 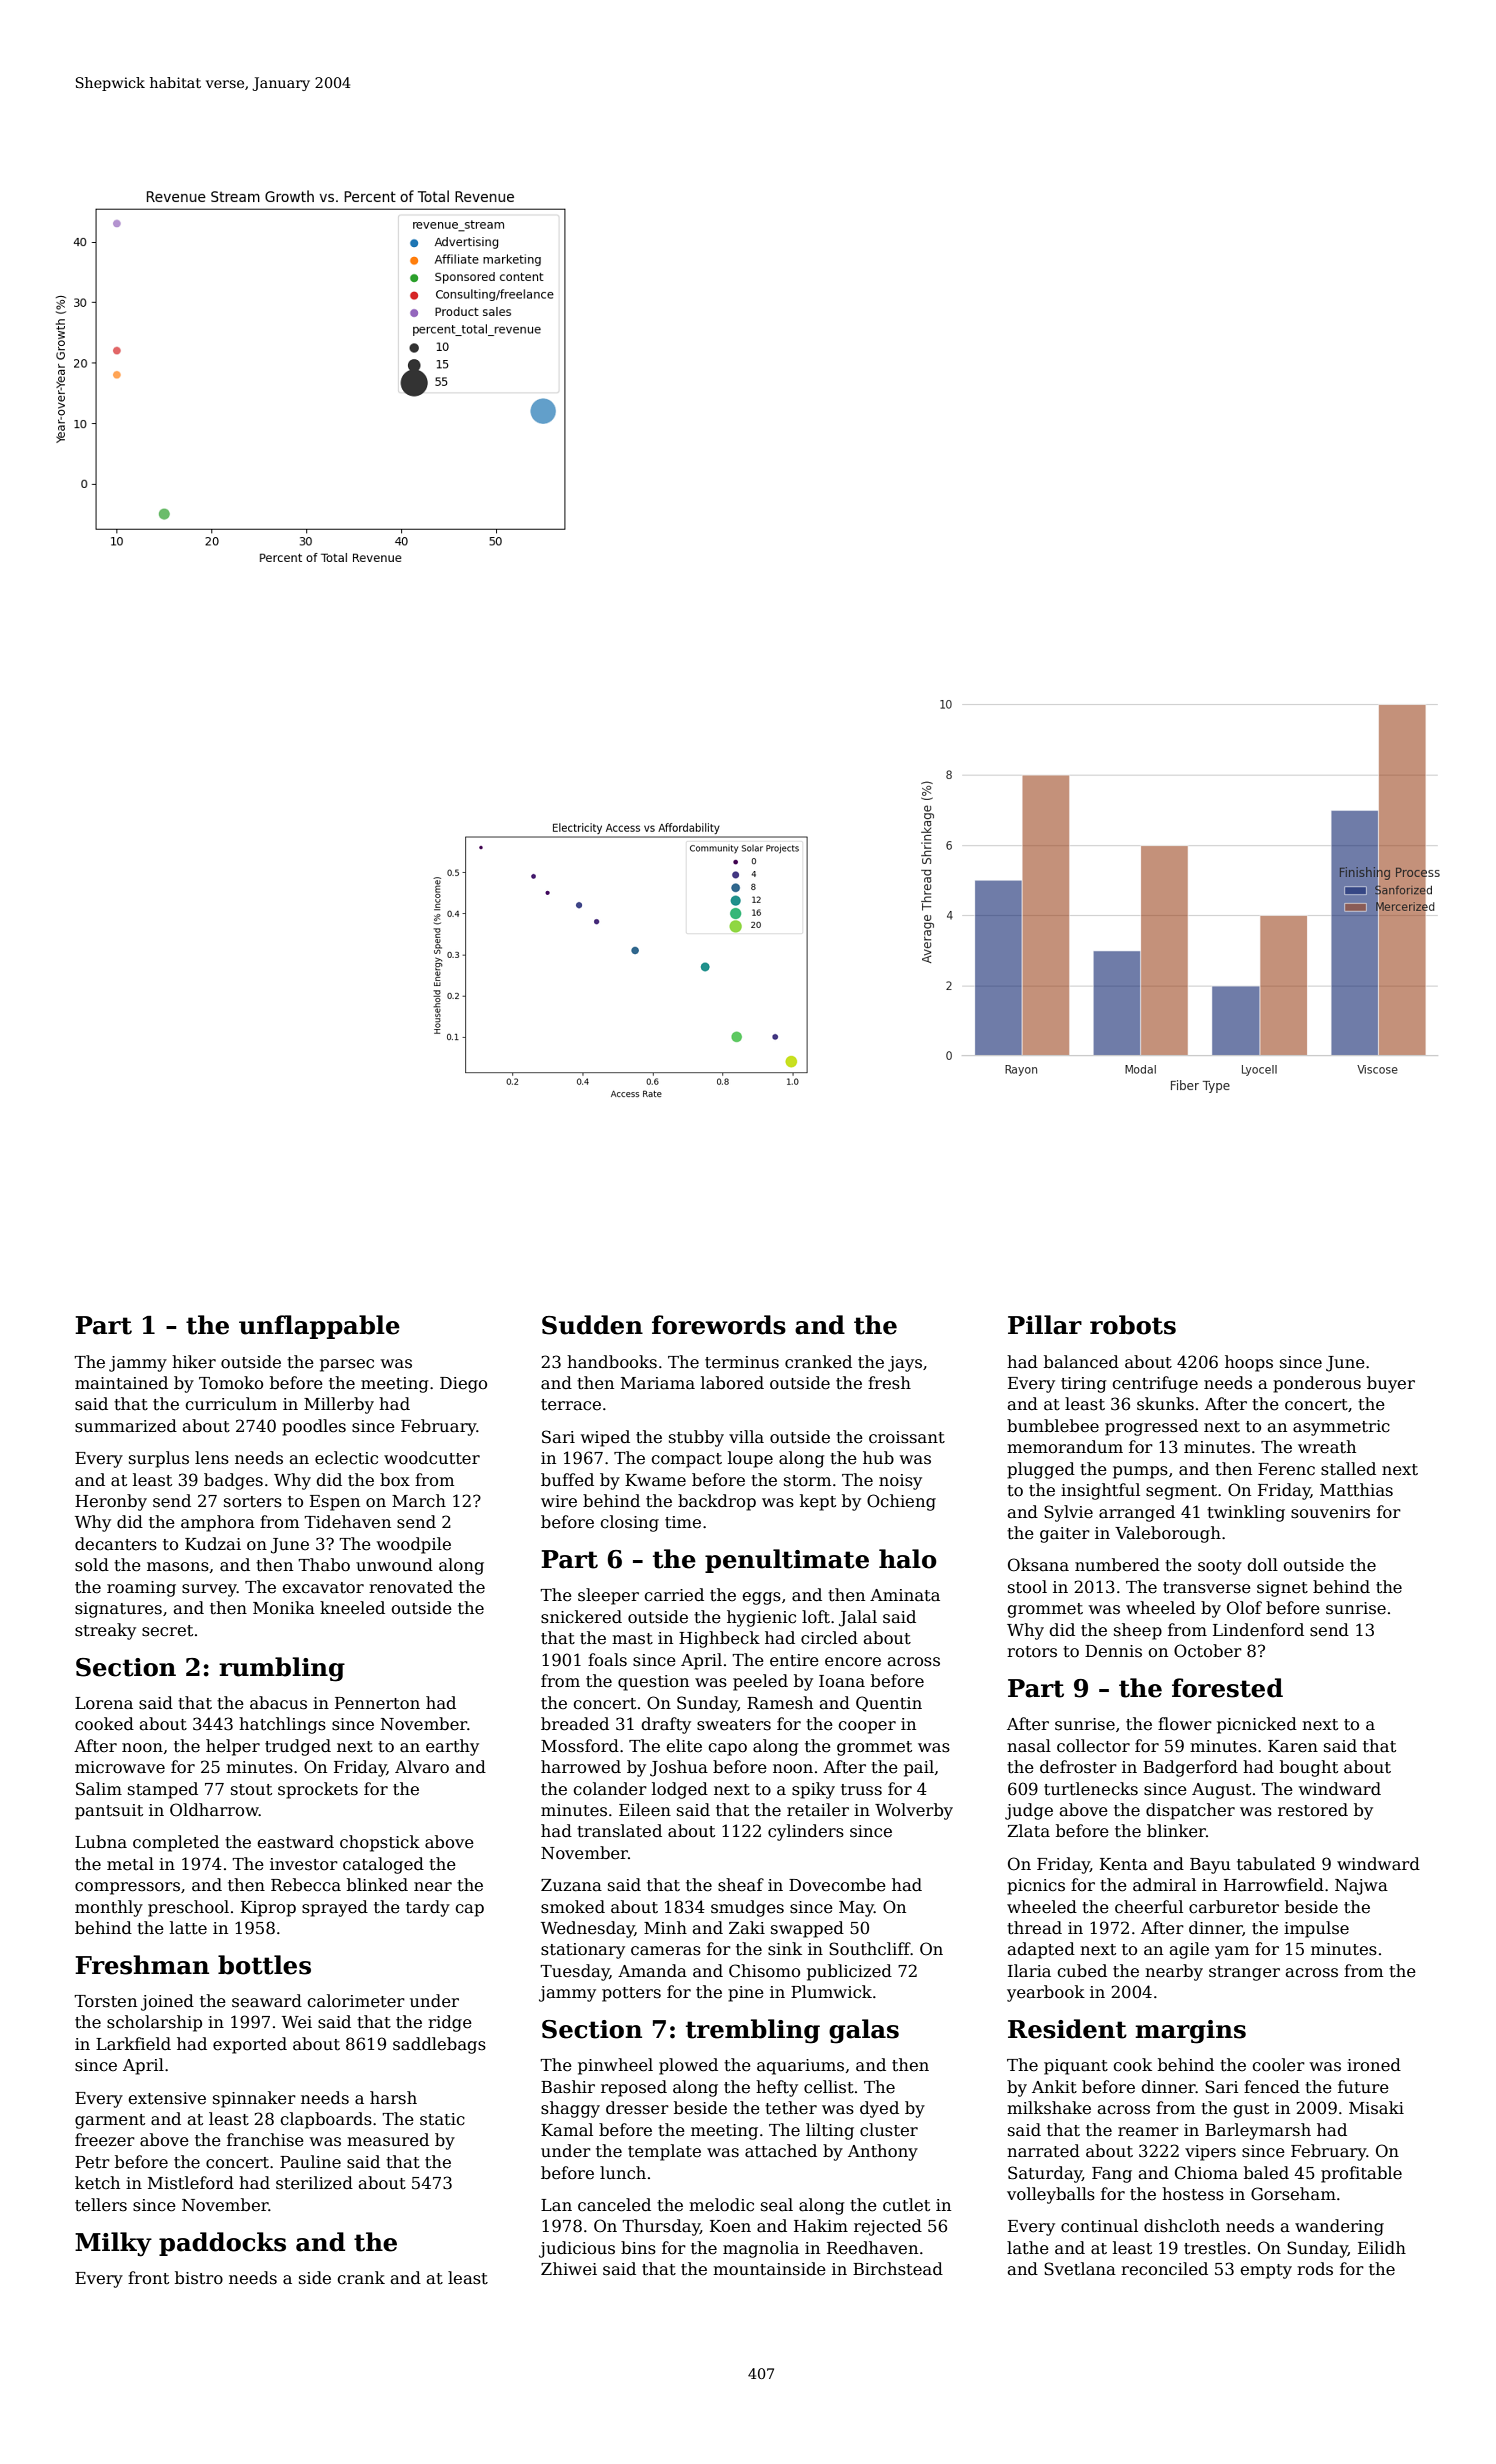 What do you see at coordinates (1374, 2065) in the screenshot?
I see `ironed` at bounding box center [1374, 2065].
